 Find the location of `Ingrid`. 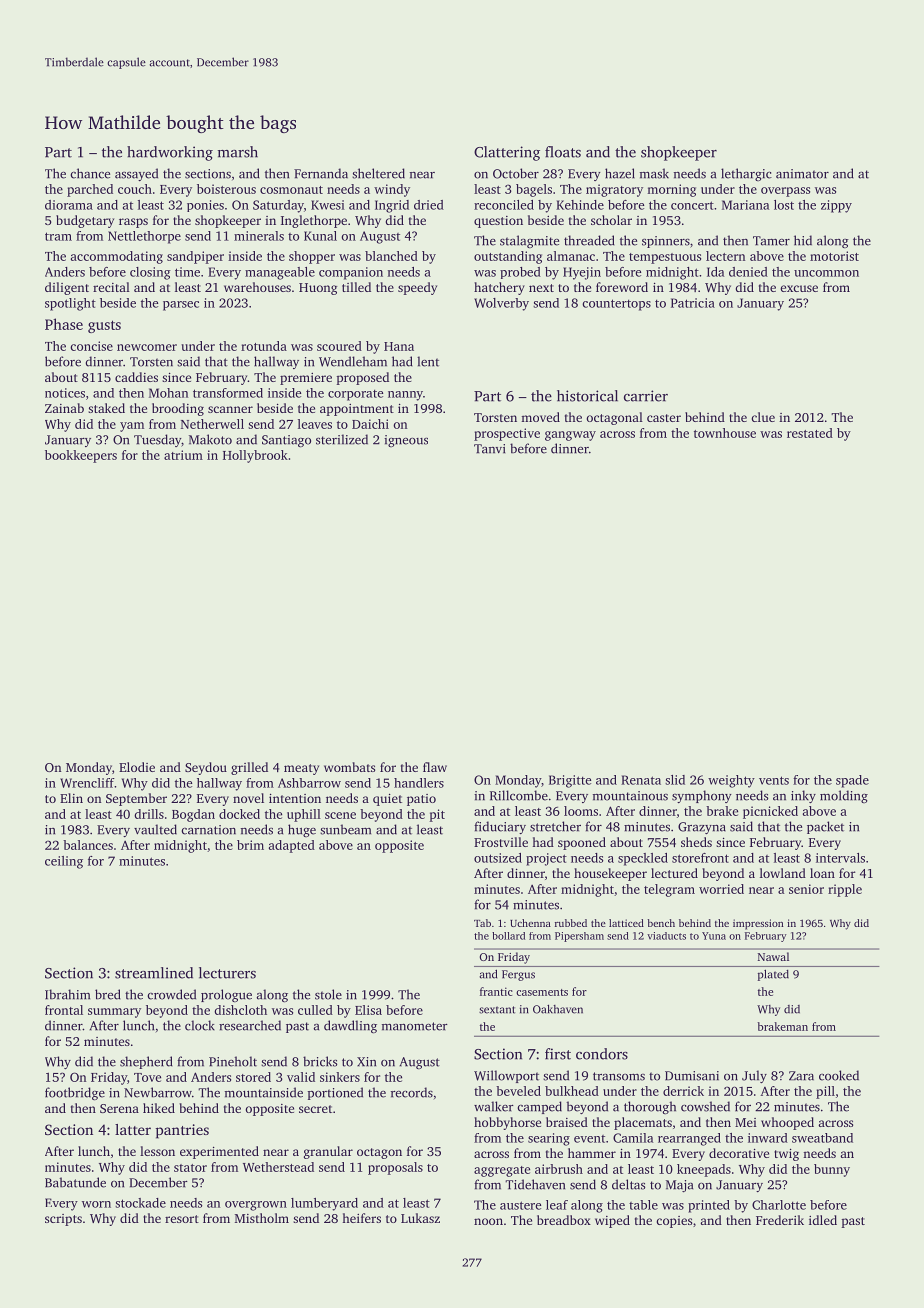

Ingrid is located at coordinates (392, 206).
